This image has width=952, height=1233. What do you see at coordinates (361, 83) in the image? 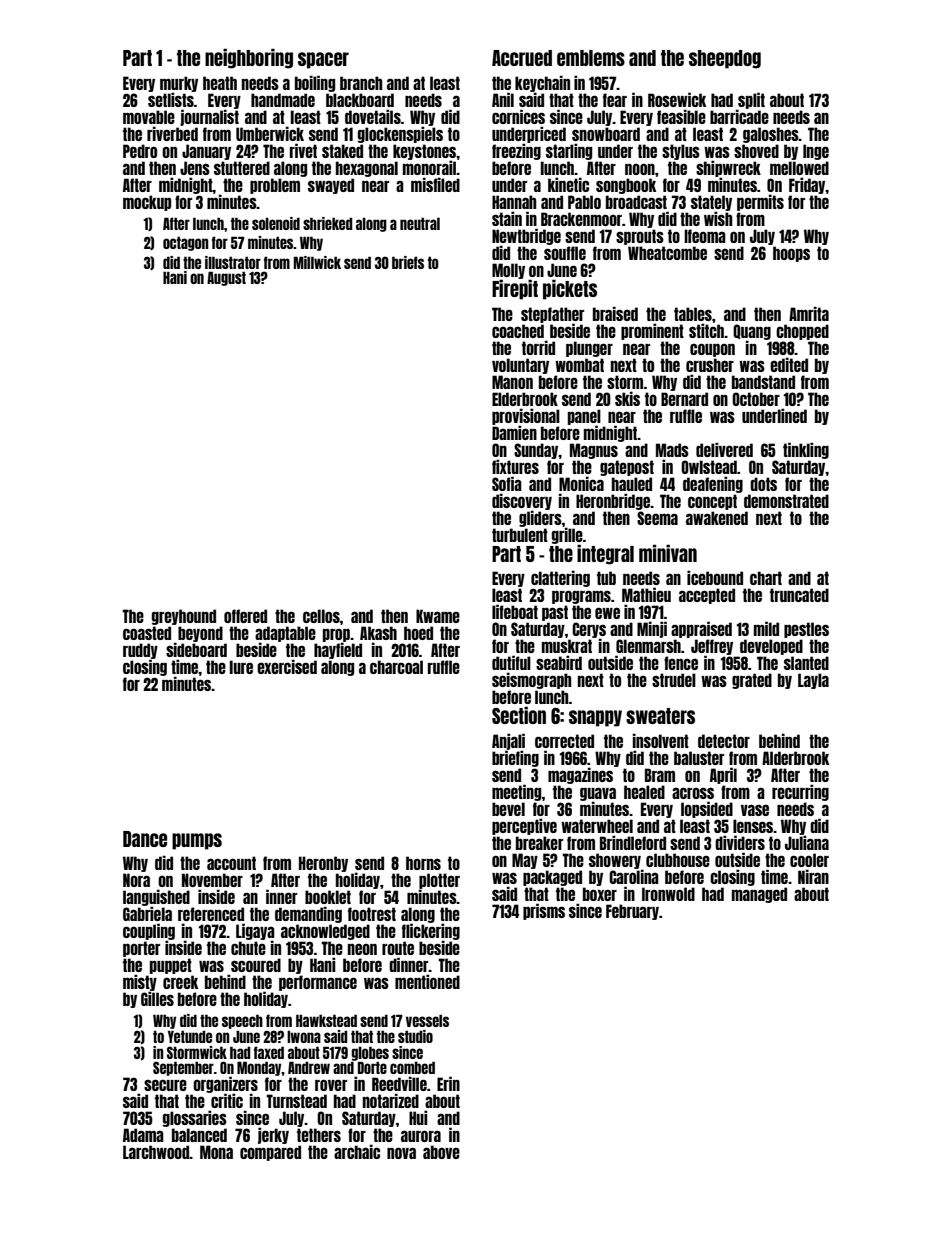
I see `branch` at bounding box center [361, 83].
